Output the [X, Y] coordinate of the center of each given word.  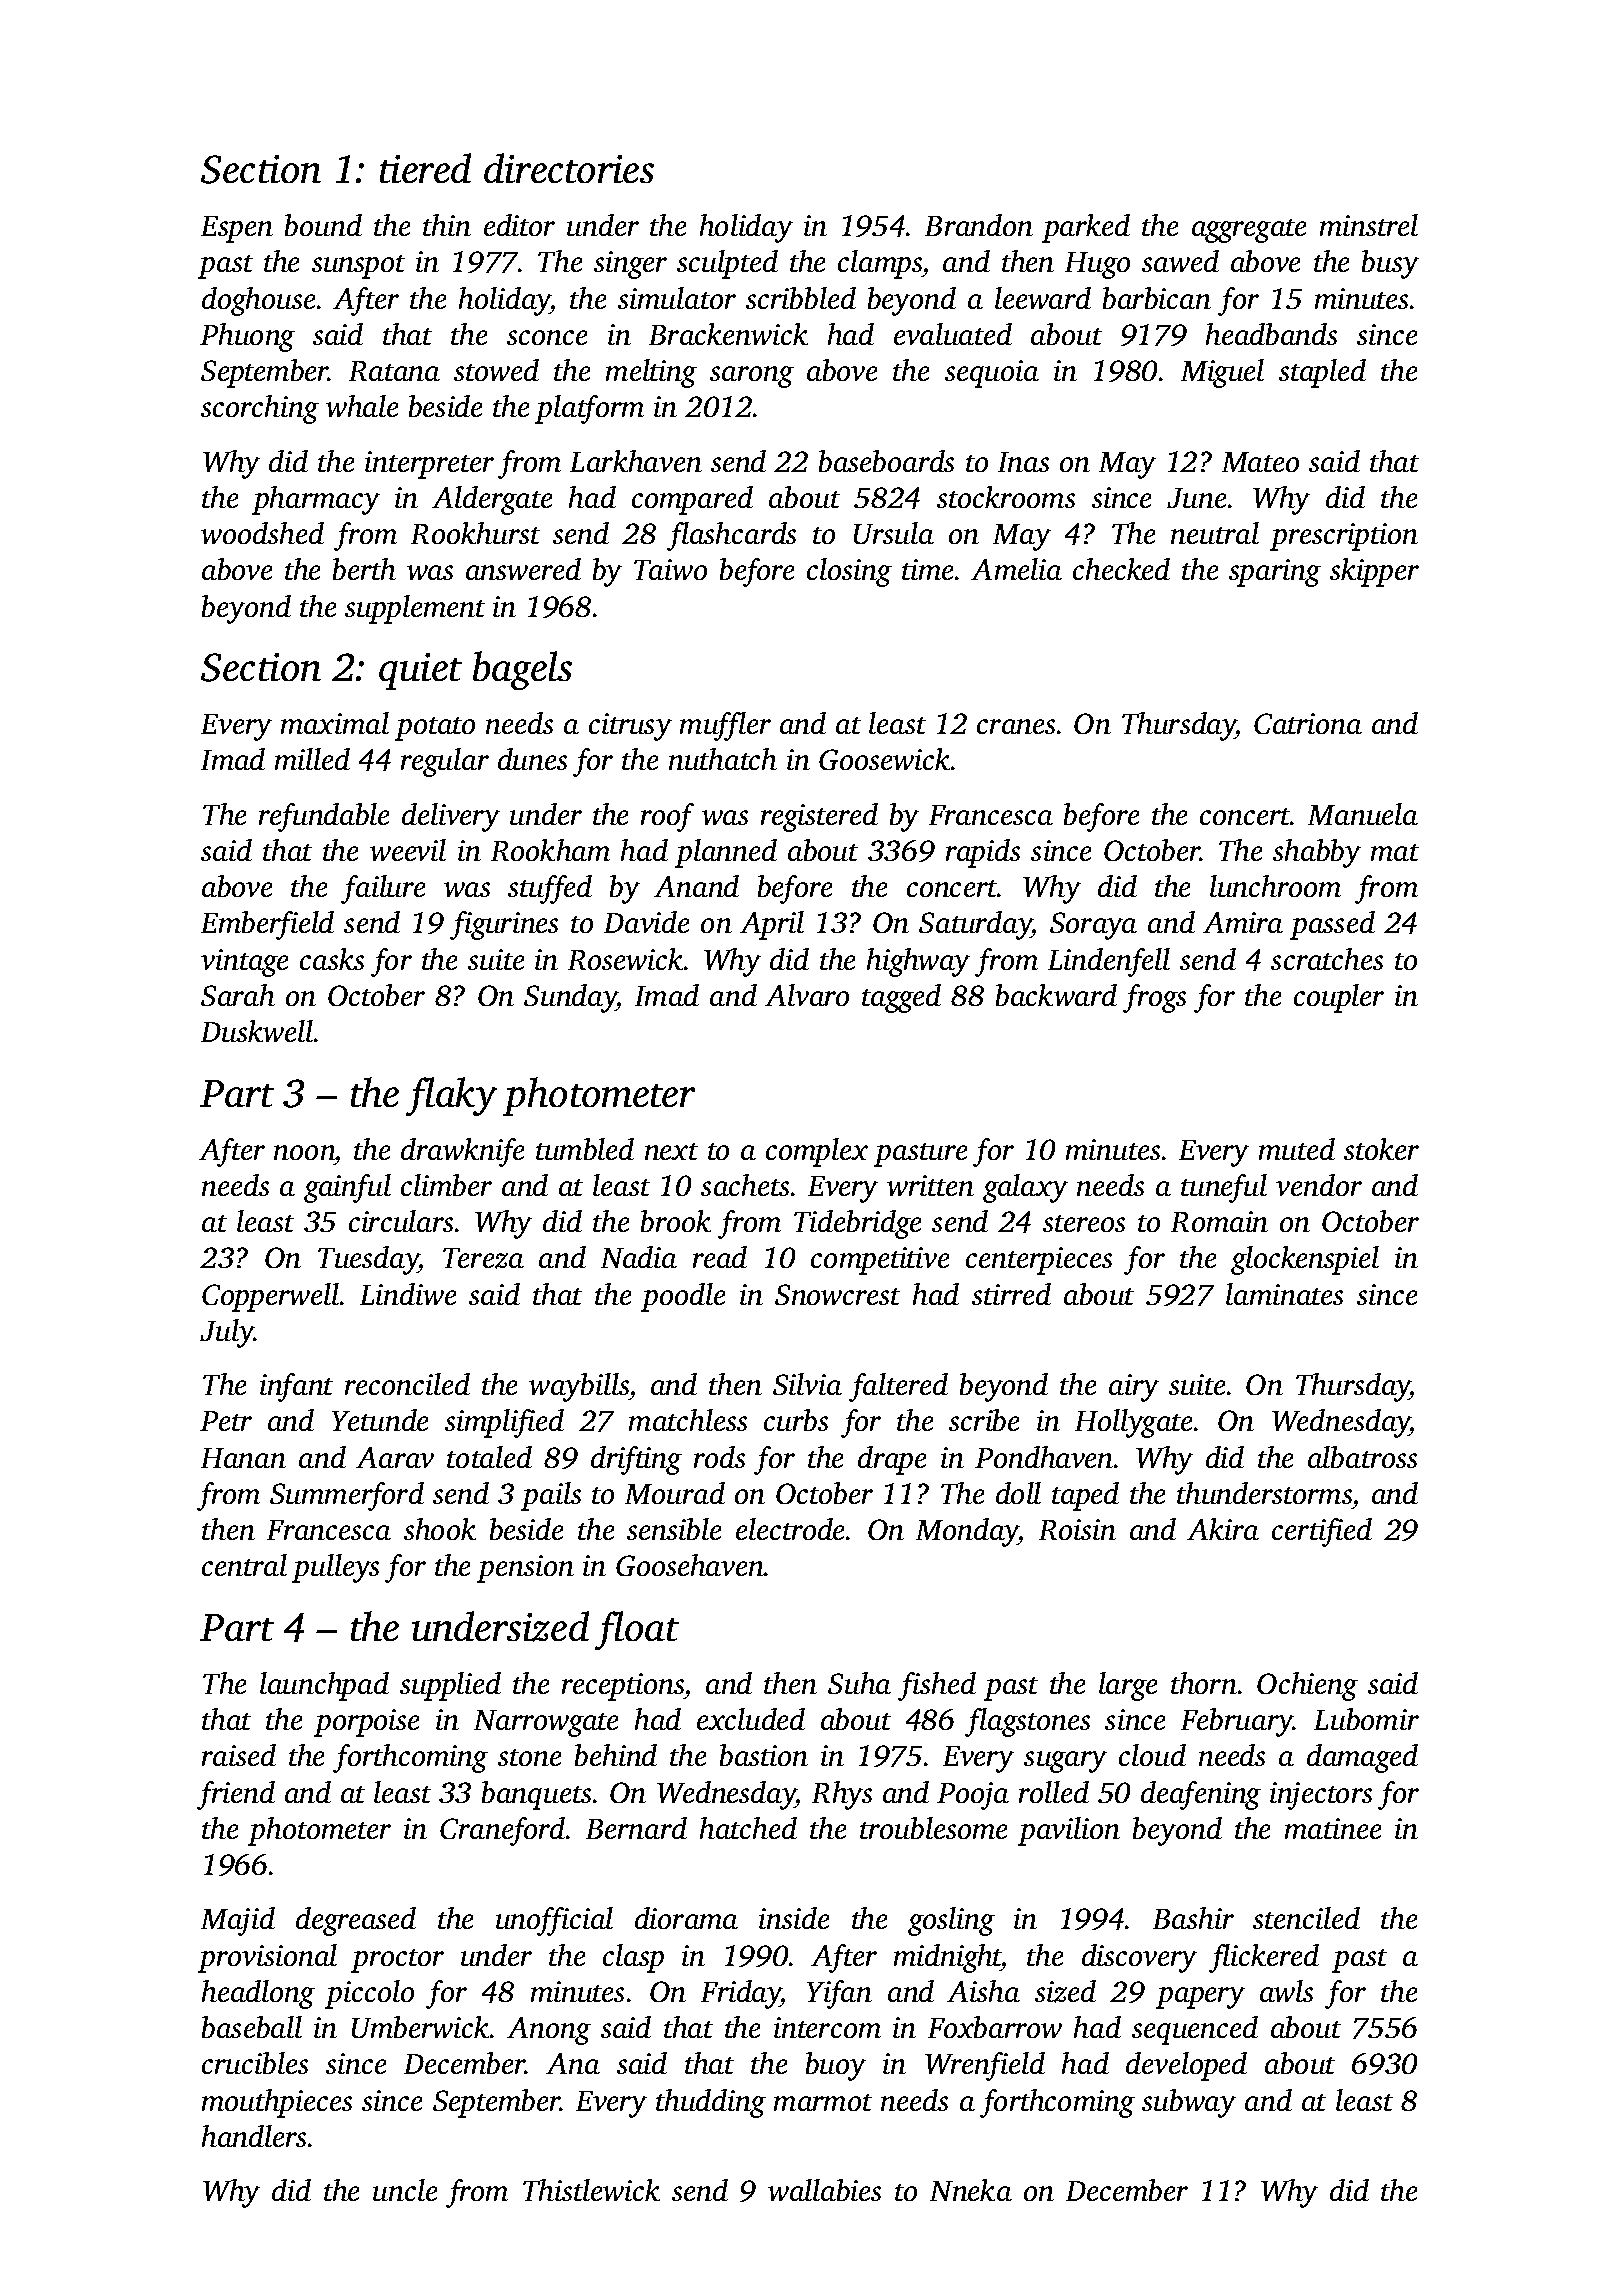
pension [525, 1569]
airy [1134, 1388]
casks [332, 959]
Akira [1223, 1529]
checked [1121, 569]
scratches [1327, 959]
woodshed [262, 533]
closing [849, 572]
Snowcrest [837, 1294]
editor [519, 225]
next [671, 1151]
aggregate [1249, 231]
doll [1018, 1493]
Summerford [347, 1496]
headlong [258, 1994]
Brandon [979, 225]
